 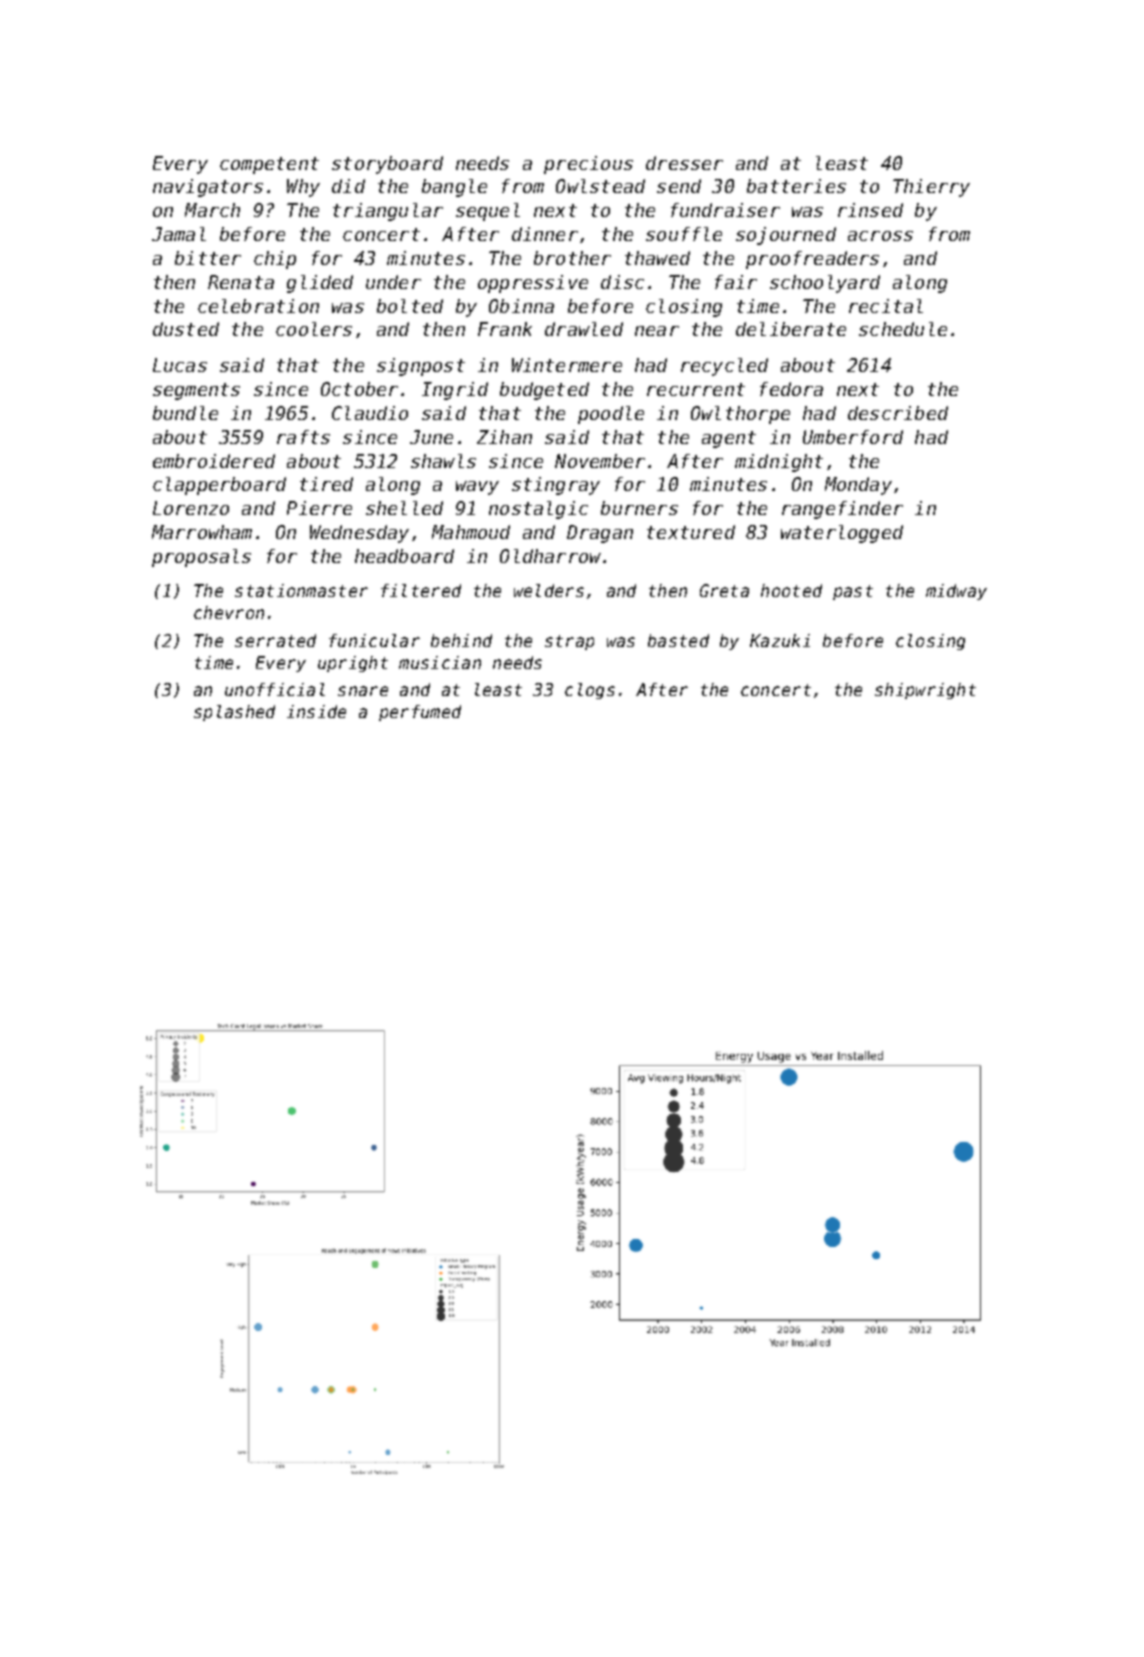 I want to click on rangefinder, so click(x=842, y=510).
